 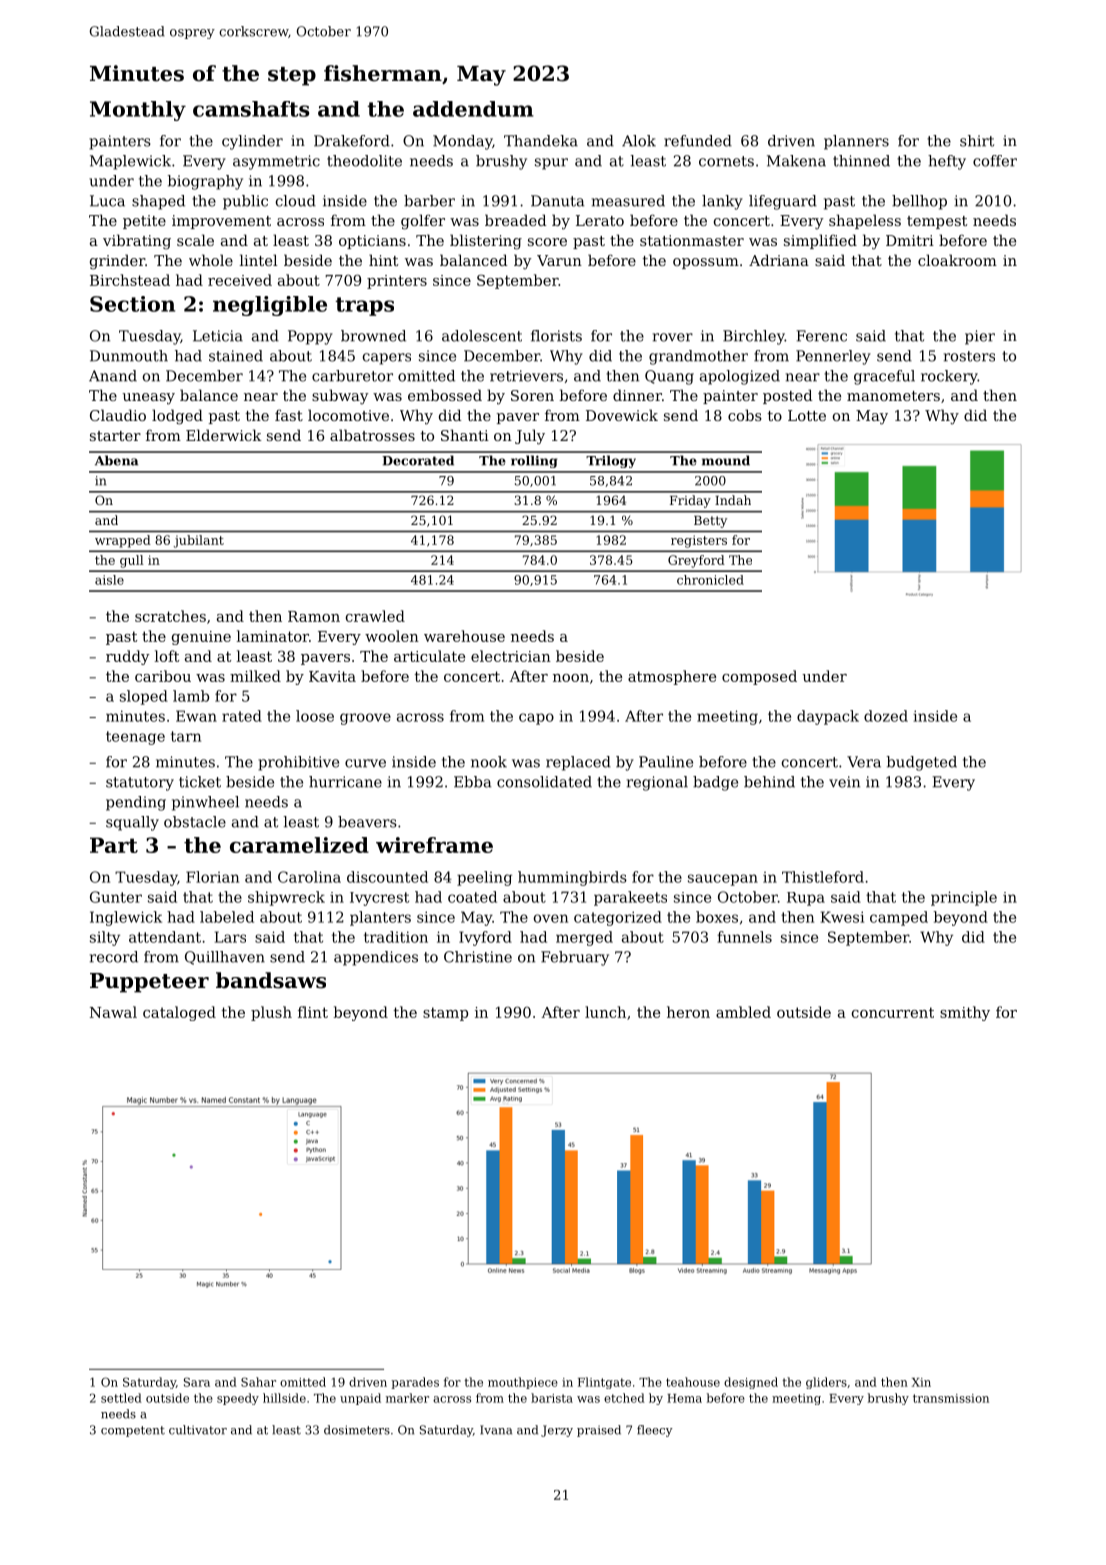 What do you see at coordinates (345, 782) in the screenshot?
I see `hurricane` at bounding box center [345, 782].
